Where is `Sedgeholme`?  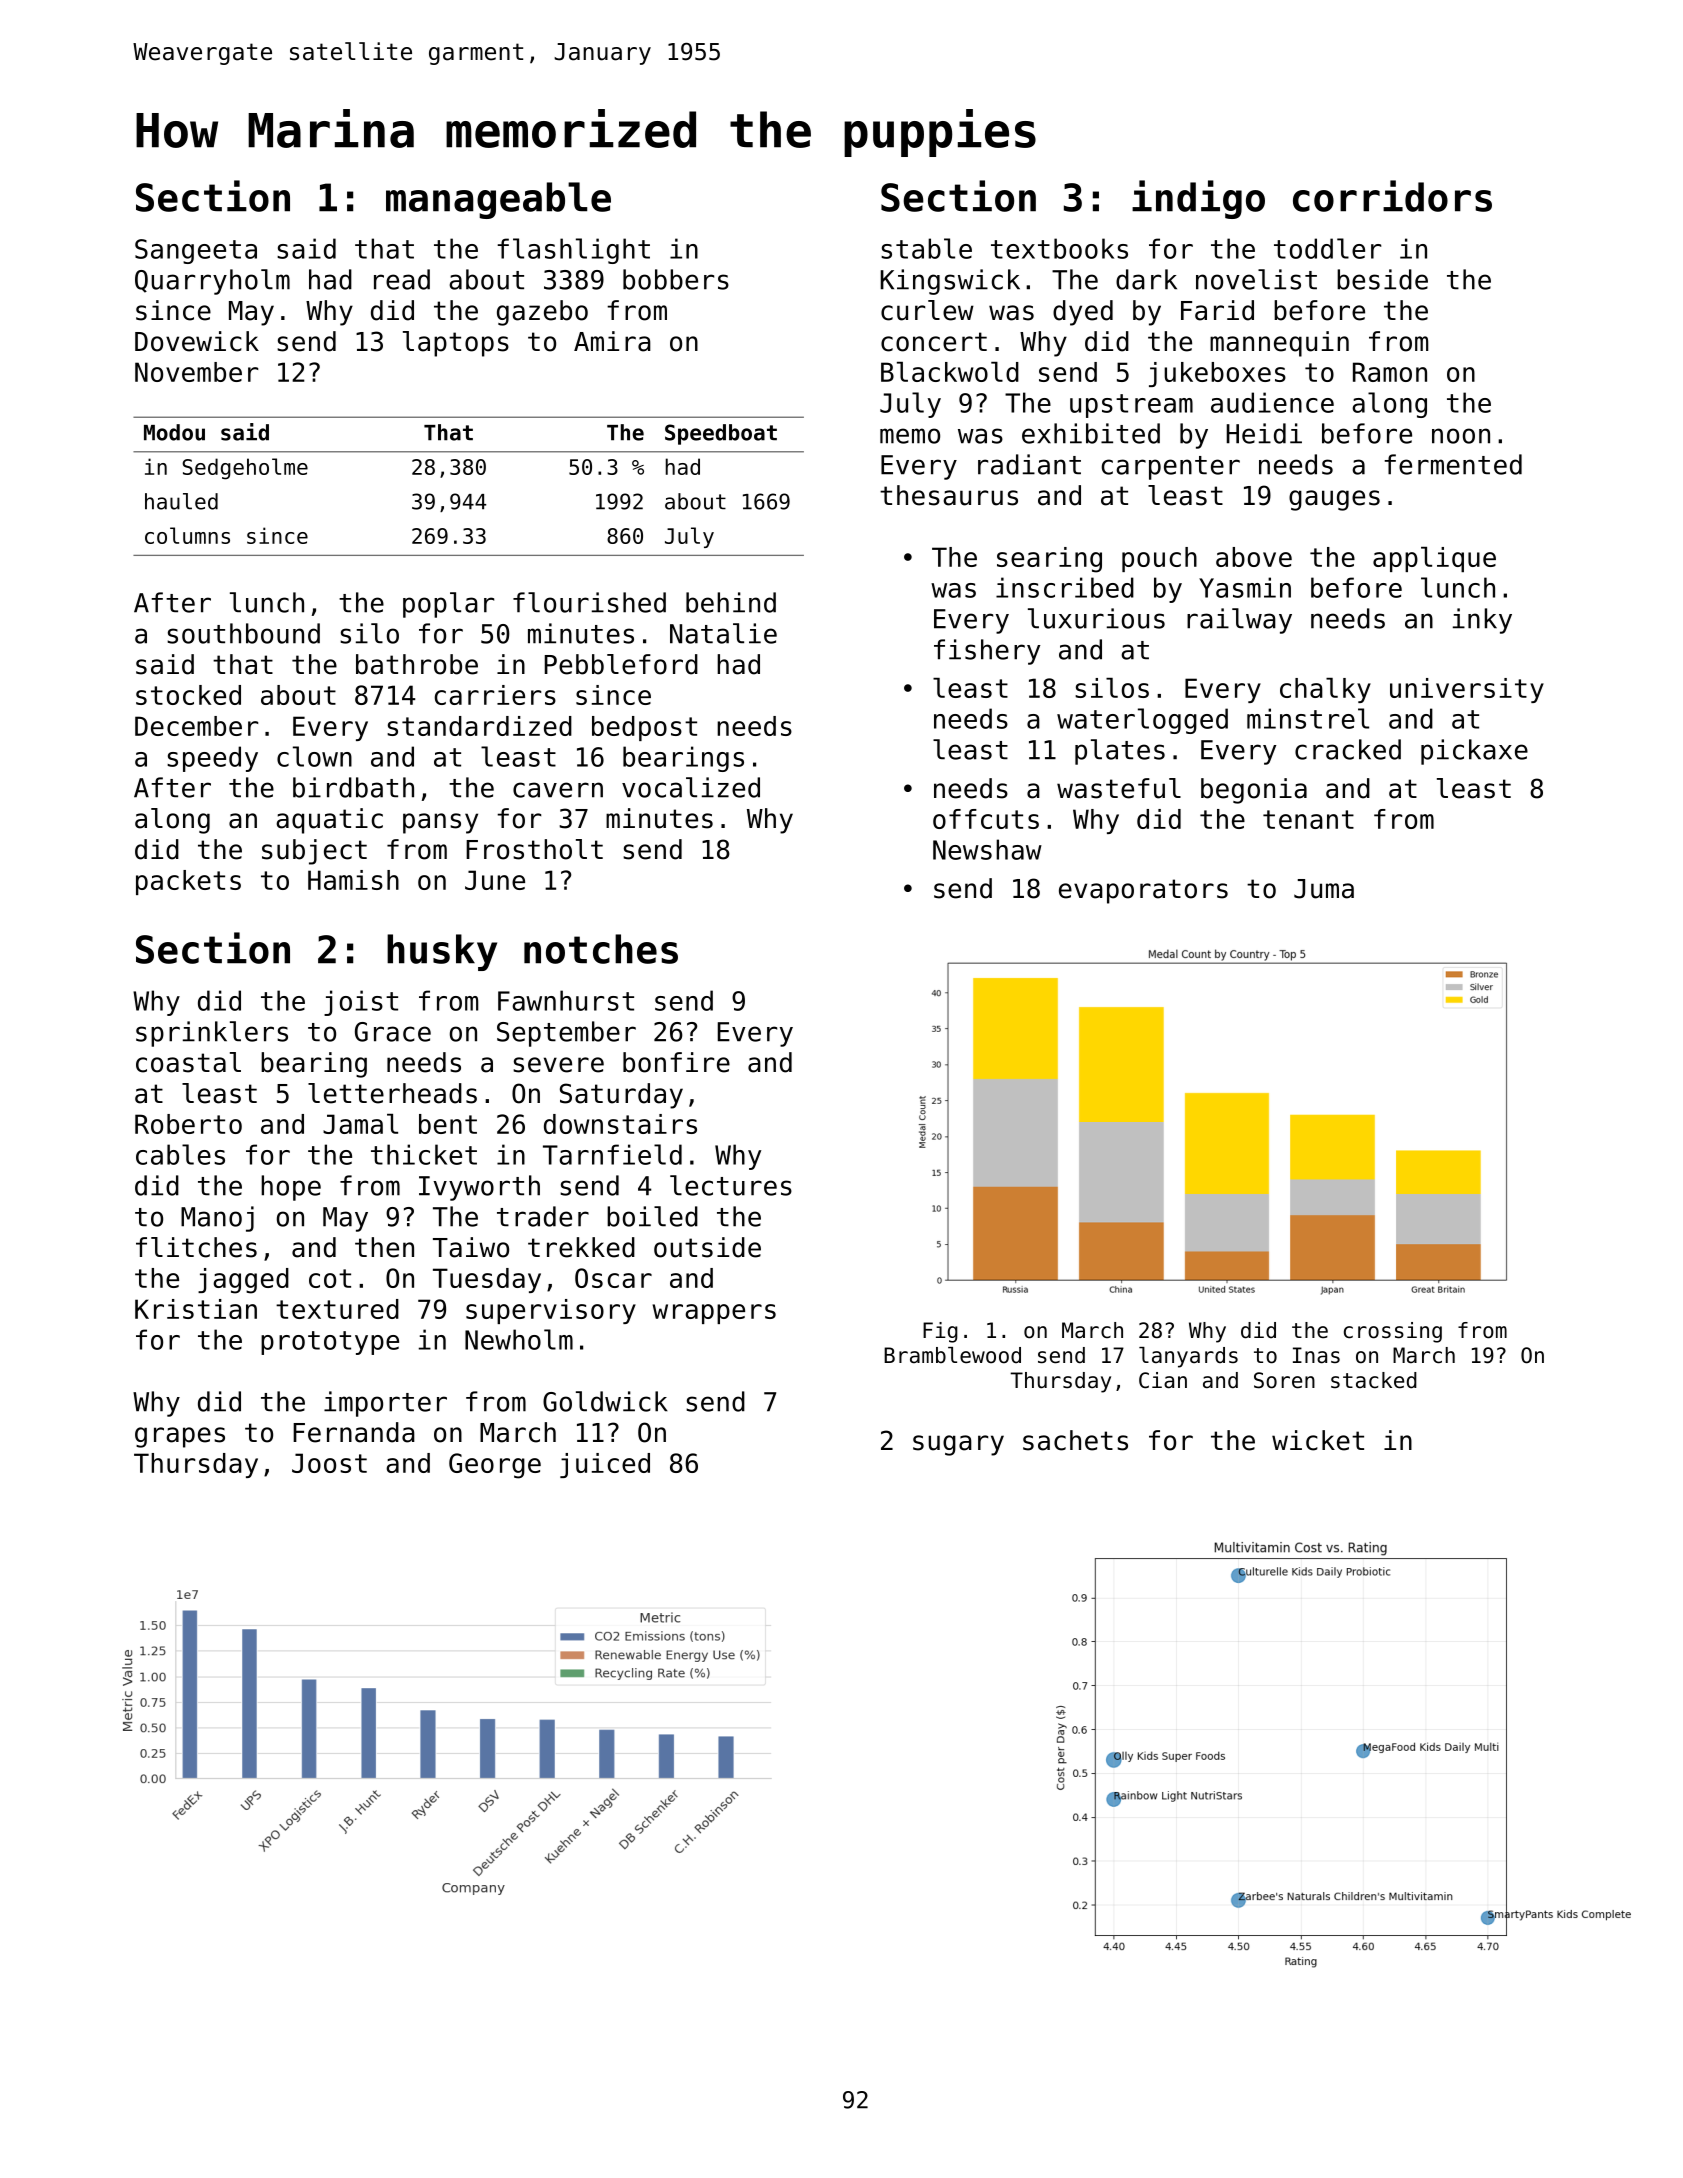
Sedgeholme is located at coordinates (245, 469).
